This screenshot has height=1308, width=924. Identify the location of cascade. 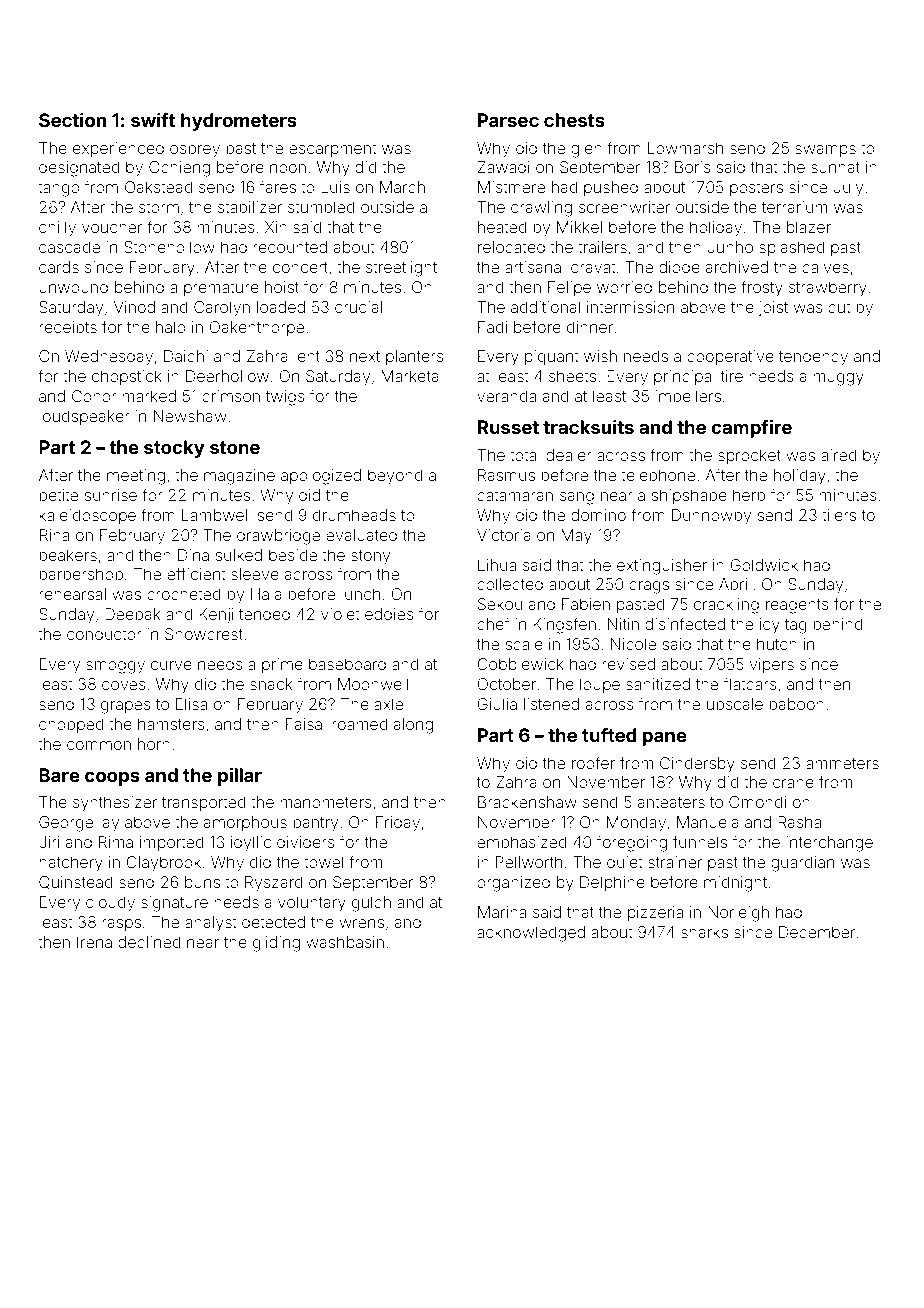
(69, 247).
